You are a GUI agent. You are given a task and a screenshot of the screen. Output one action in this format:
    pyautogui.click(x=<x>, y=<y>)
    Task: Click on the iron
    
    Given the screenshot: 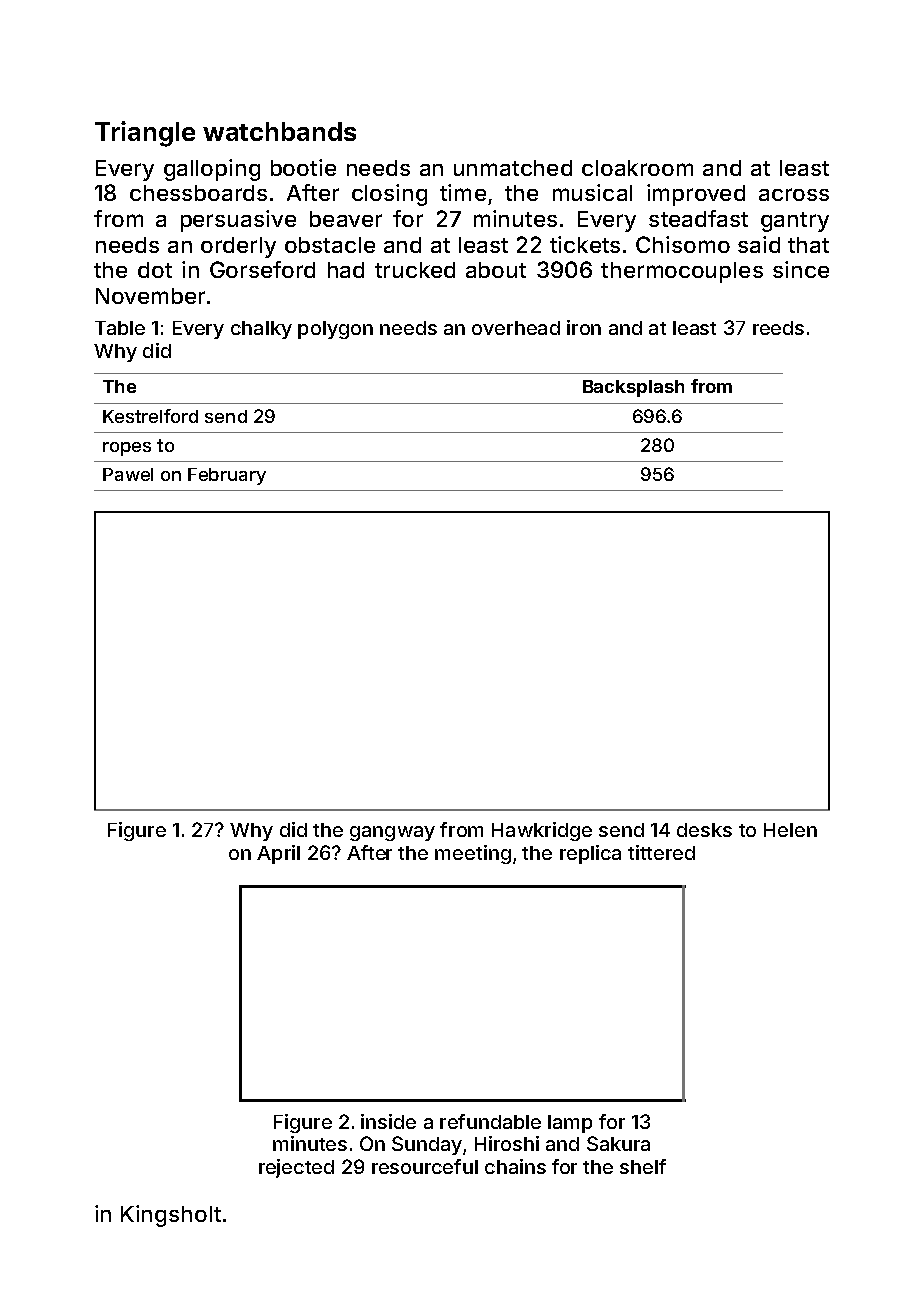 What is the action you would take?
    pyautogui.click(x=584, y=327)
